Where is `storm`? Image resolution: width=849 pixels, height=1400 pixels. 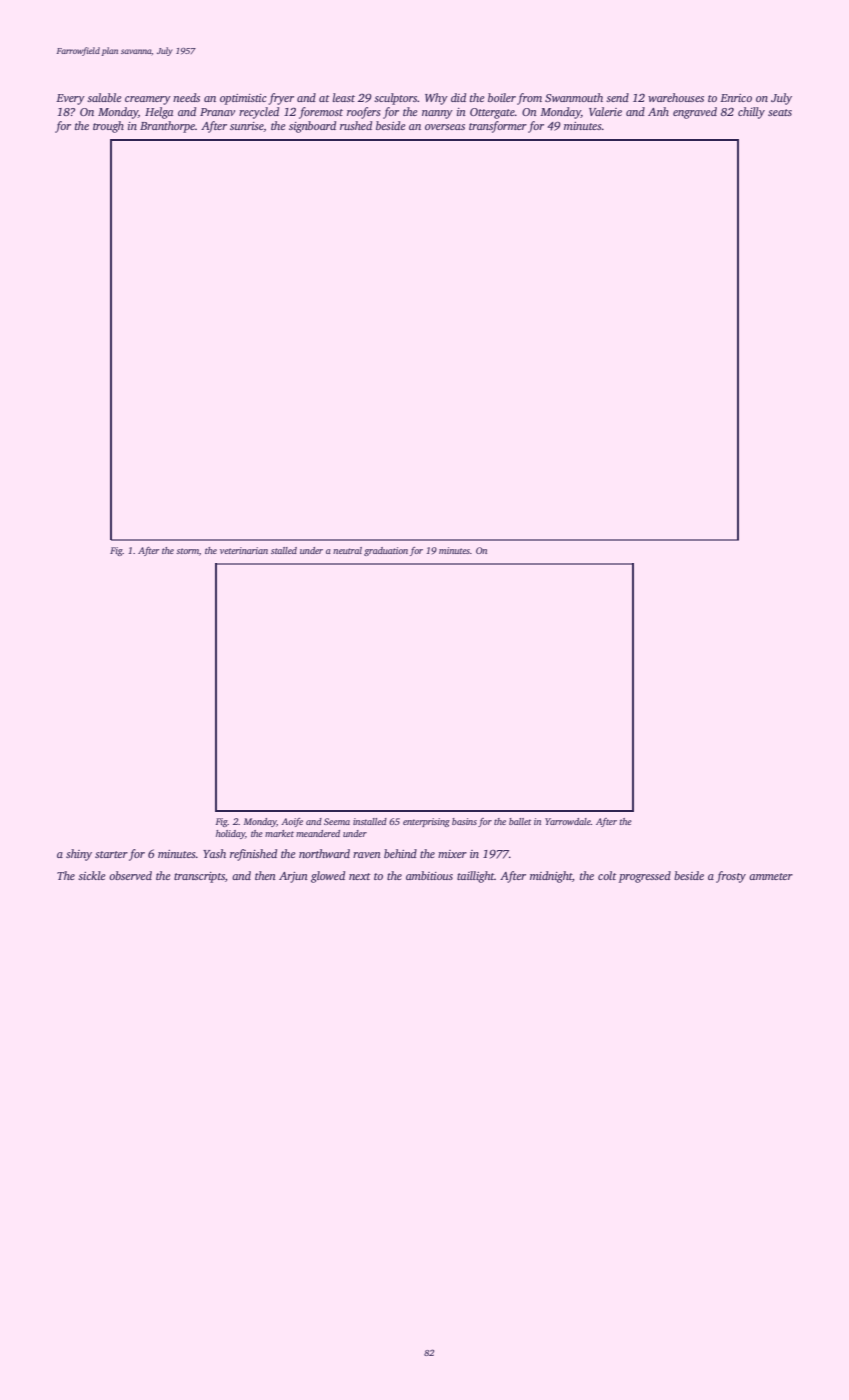 storm is located at coordinates (187, 551).
